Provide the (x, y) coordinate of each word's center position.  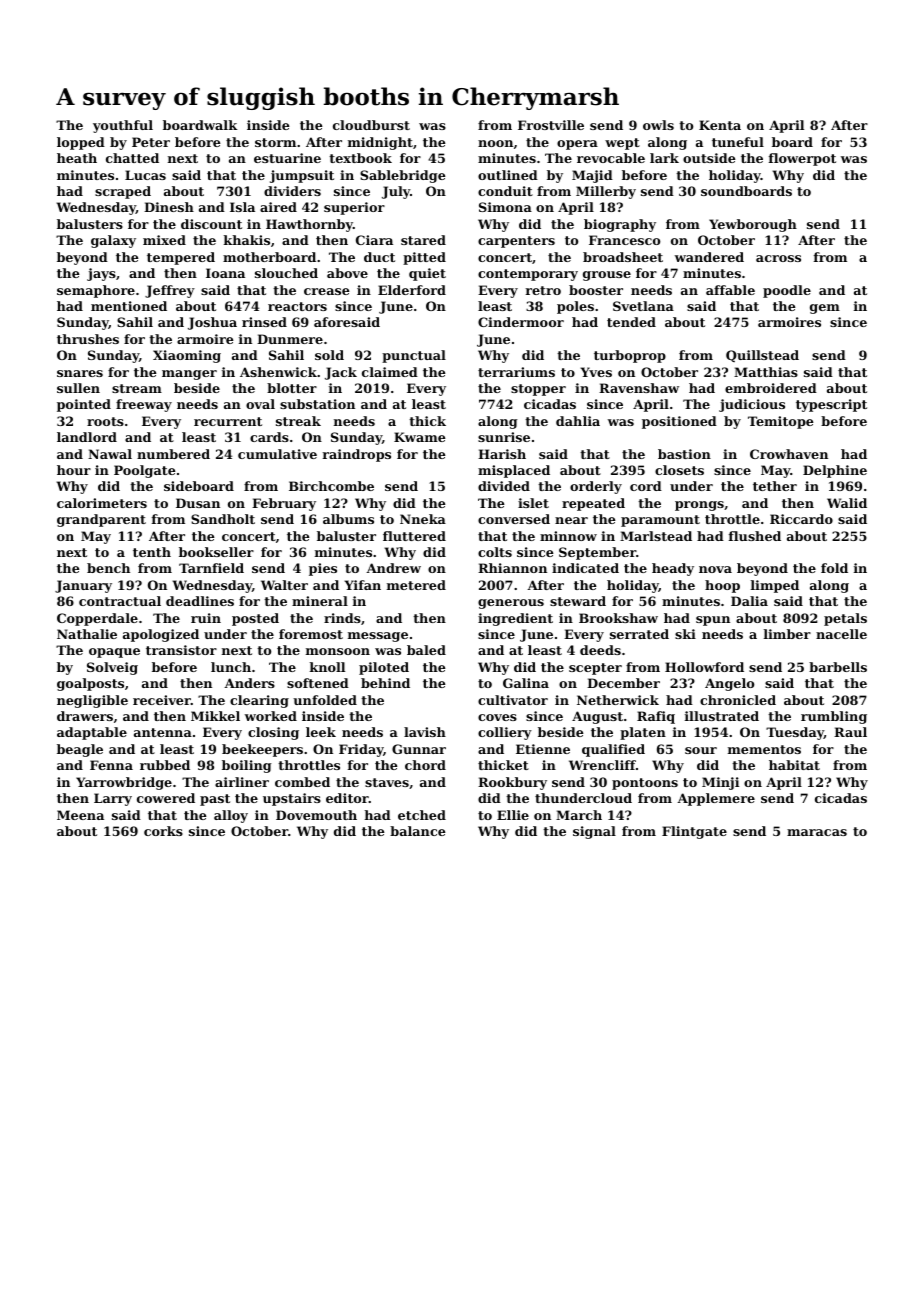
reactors (297, 306)
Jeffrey (170, 291)
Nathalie (87, 634)
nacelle (841, 634)
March (579, 815)
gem (825, 309)
